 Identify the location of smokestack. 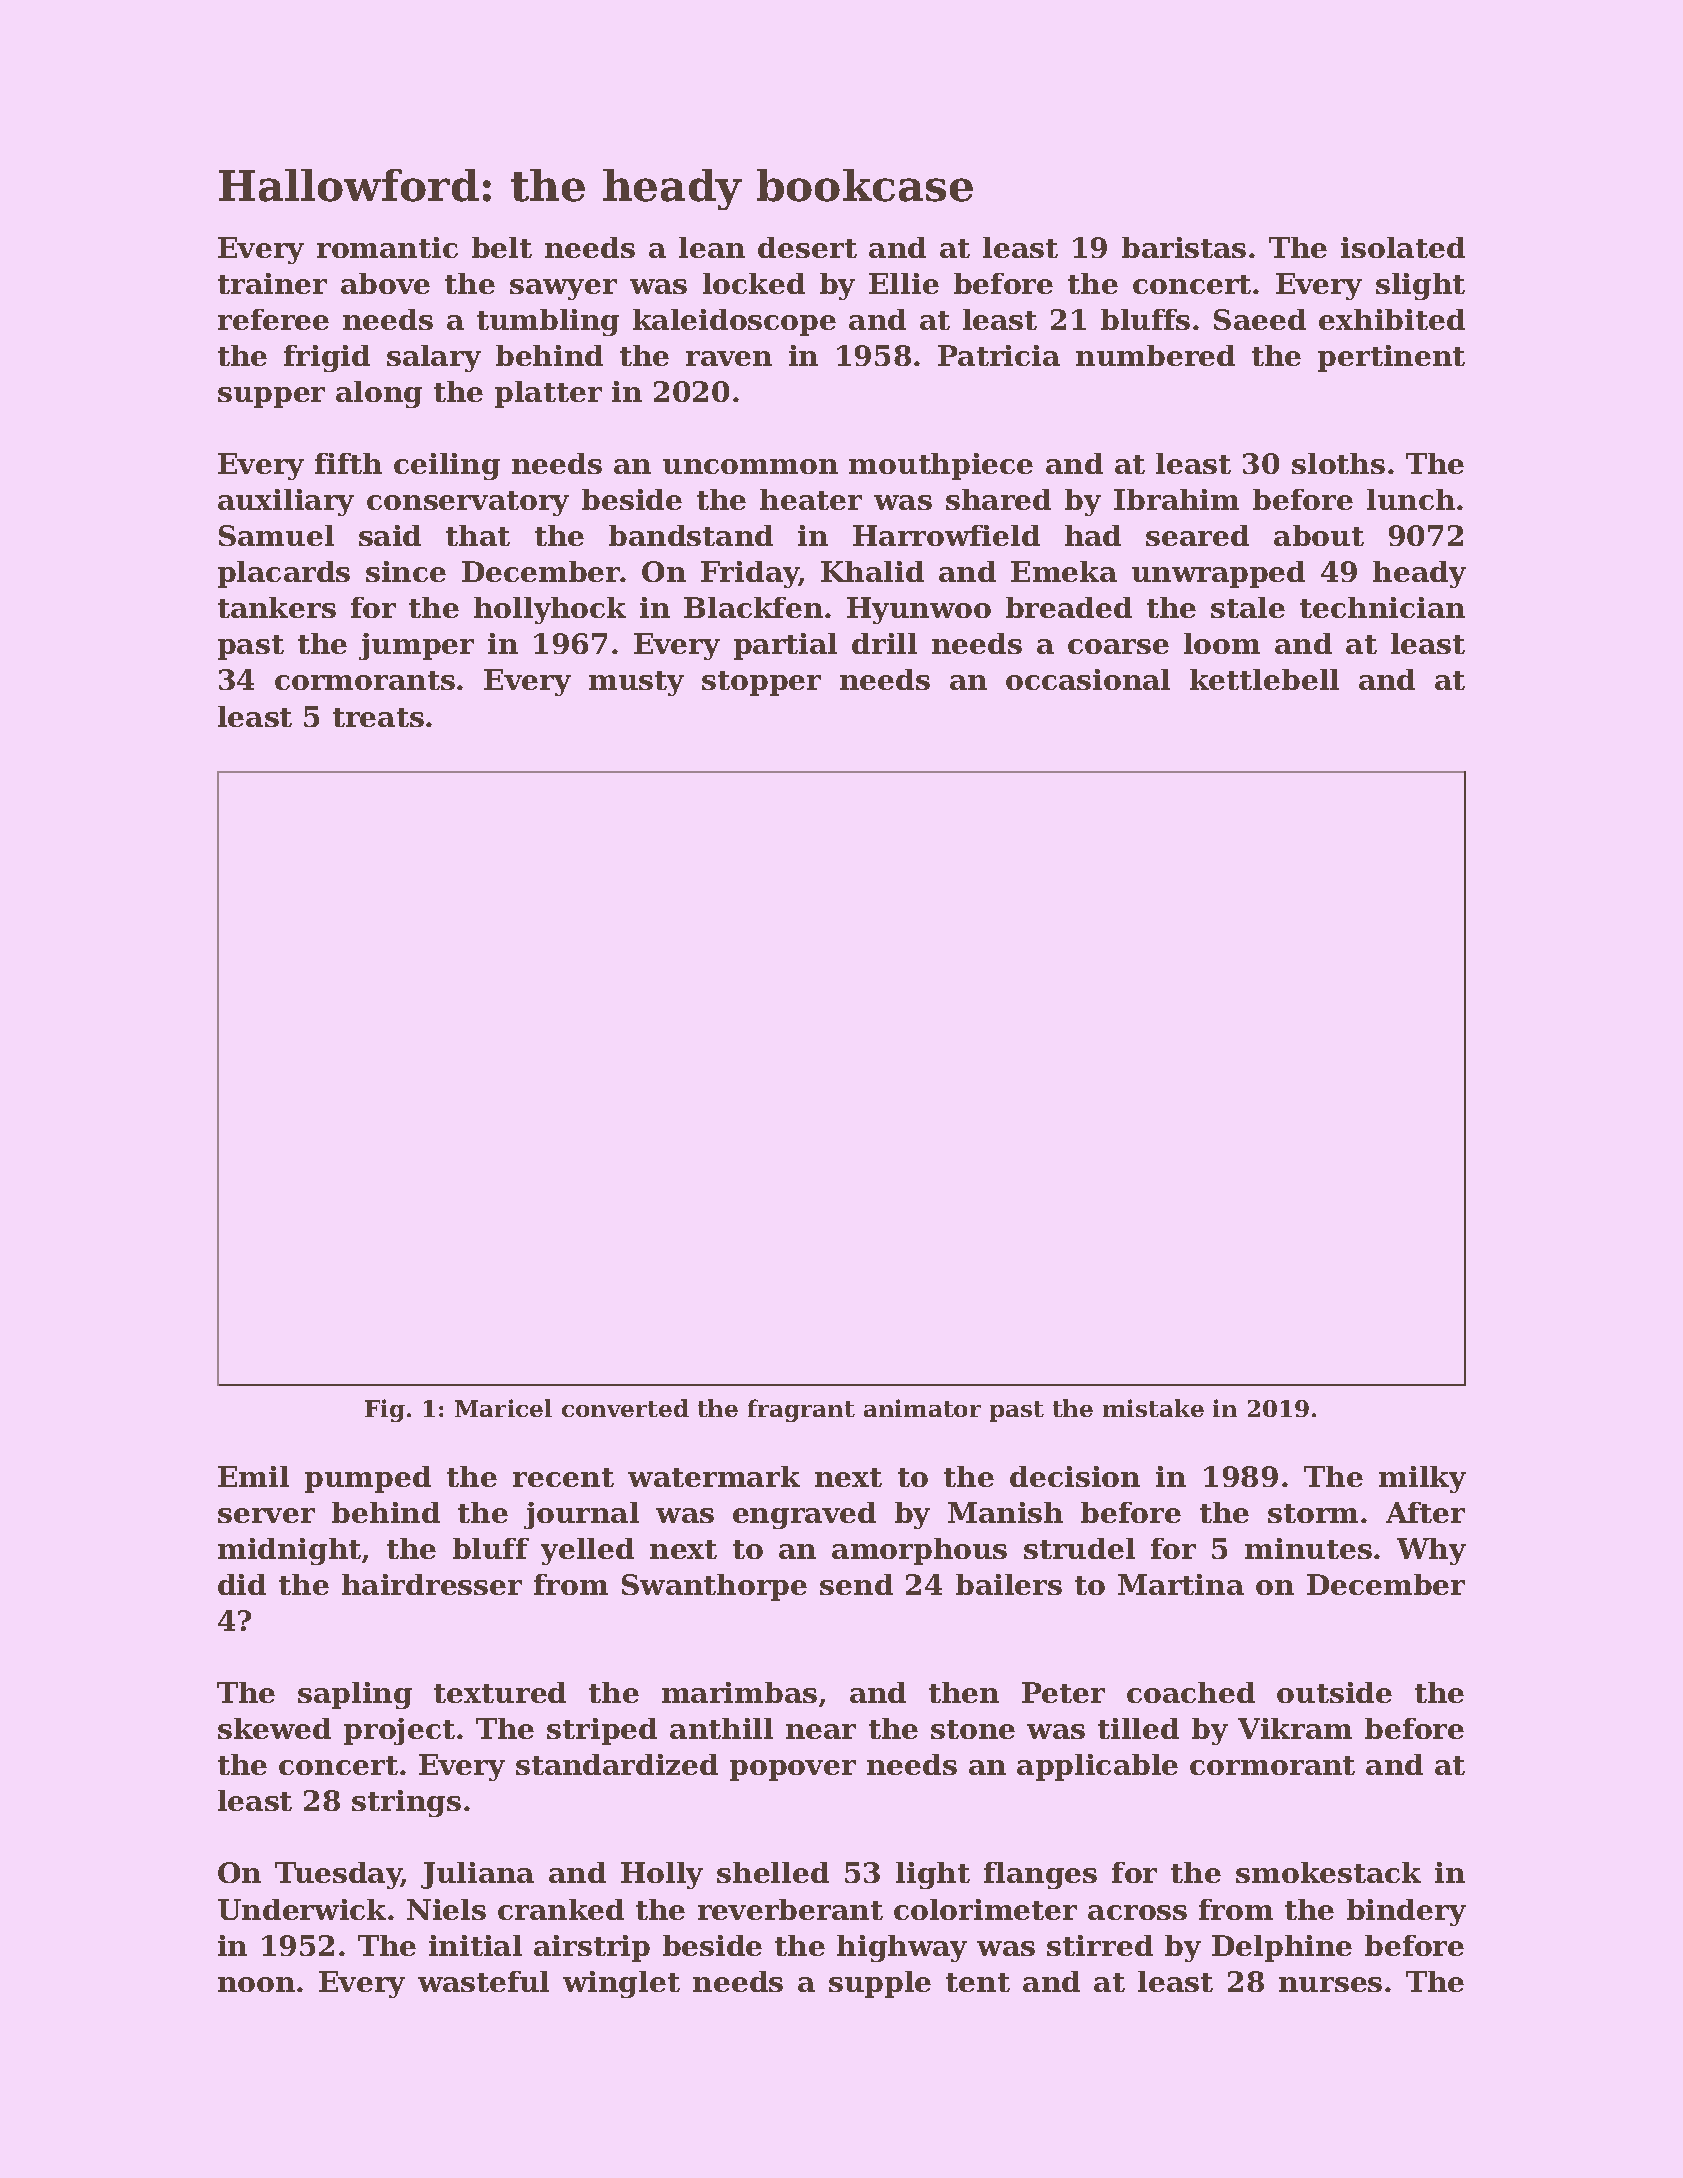
(1328, 1872).
